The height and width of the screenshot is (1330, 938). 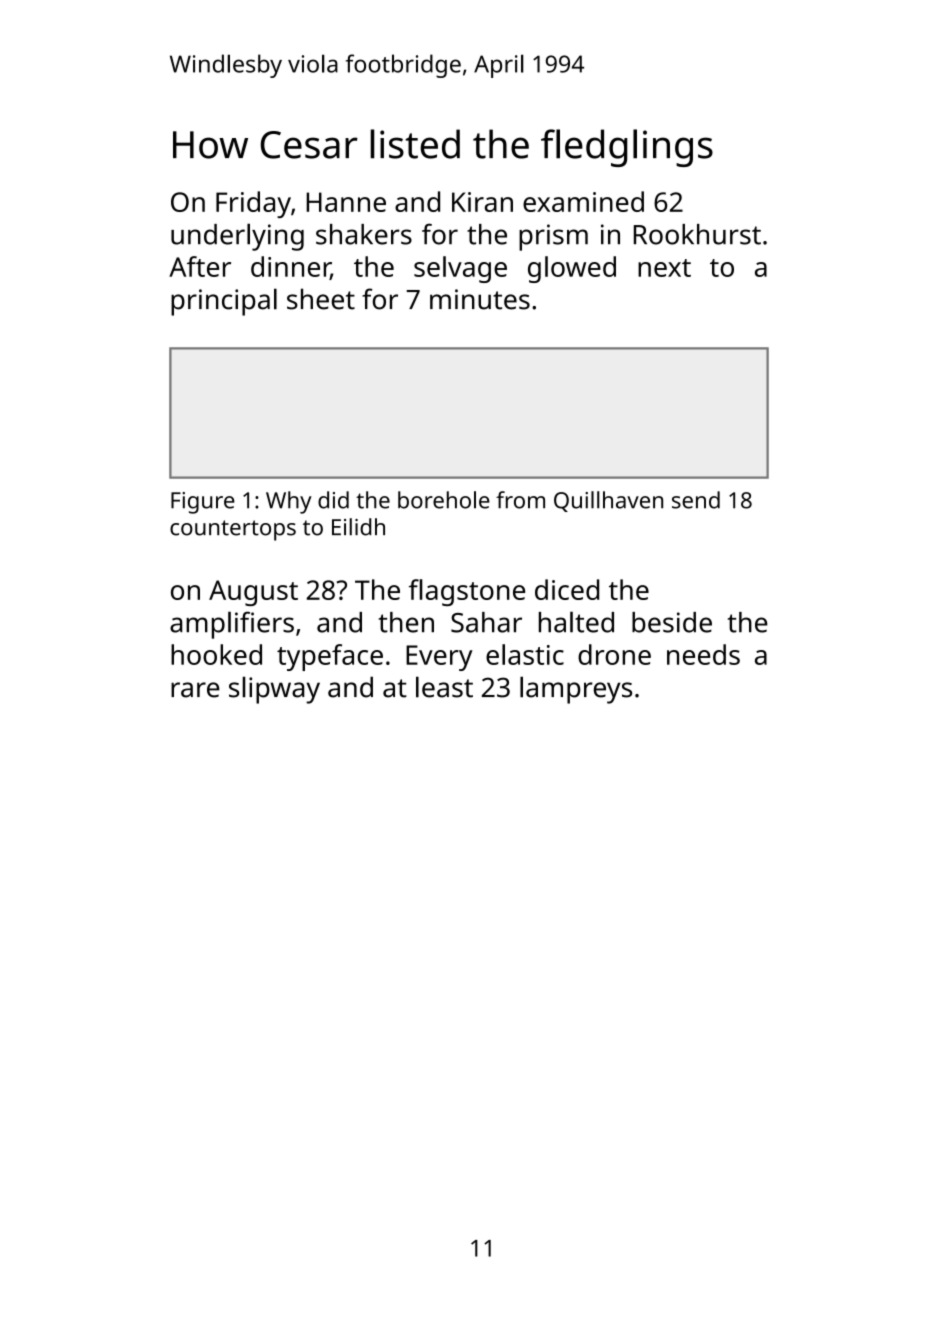 What do you see at coordinates (460, 269) in the screenshot?
I see `selvage` at bounding box center [460, 269].
